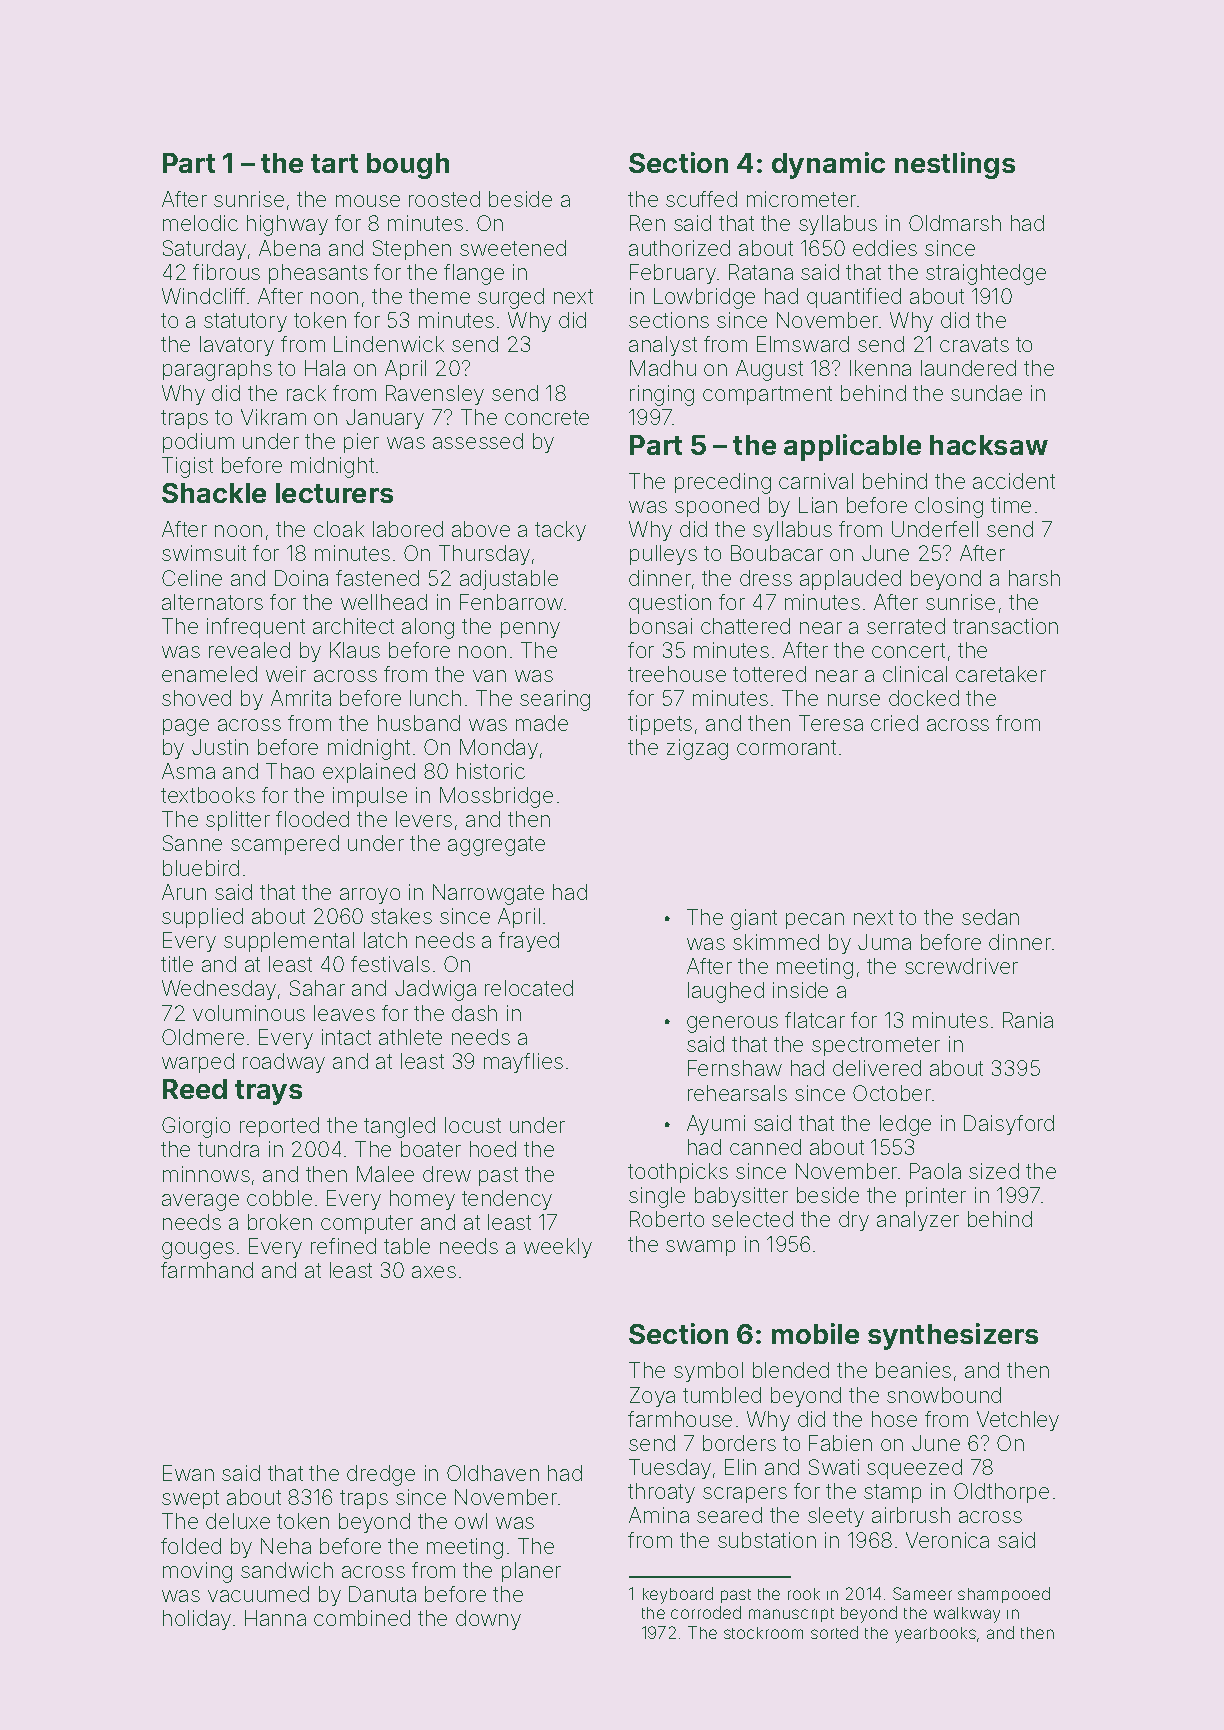 The height and width of the screenshot is (1730, 1224). Describe the element at coordinates (852, 447) in the screenshot. I see `applicable` at that location.
